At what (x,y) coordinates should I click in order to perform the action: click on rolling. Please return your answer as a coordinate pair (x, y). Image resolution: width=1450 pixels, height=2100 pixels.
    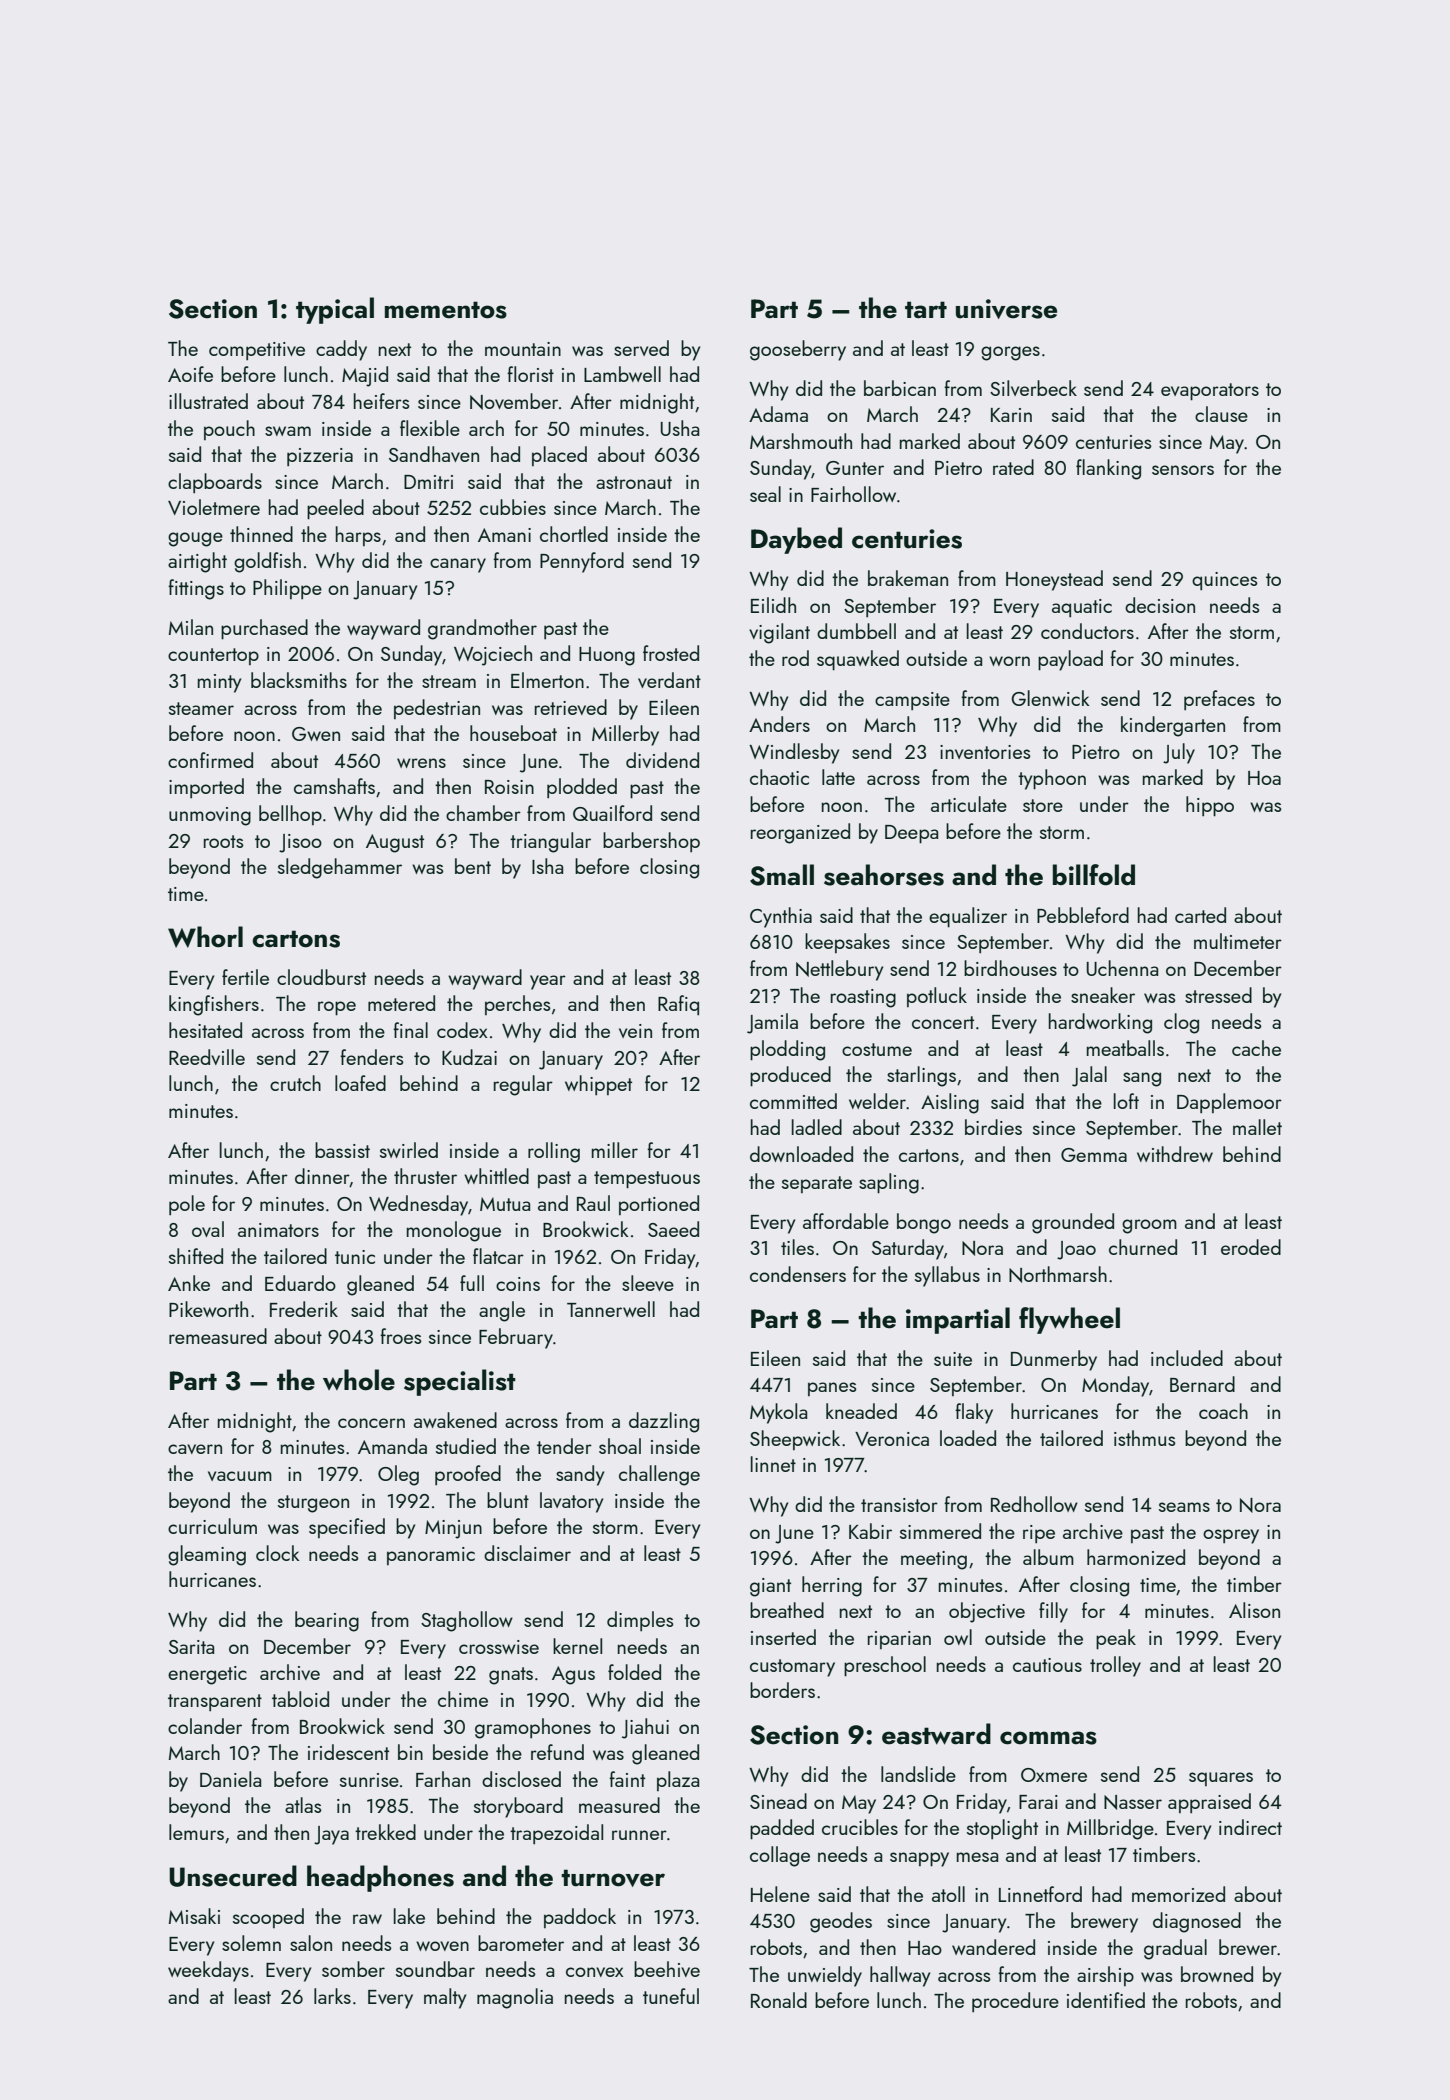
    Looking at the image, I should click on (554, 1152).
